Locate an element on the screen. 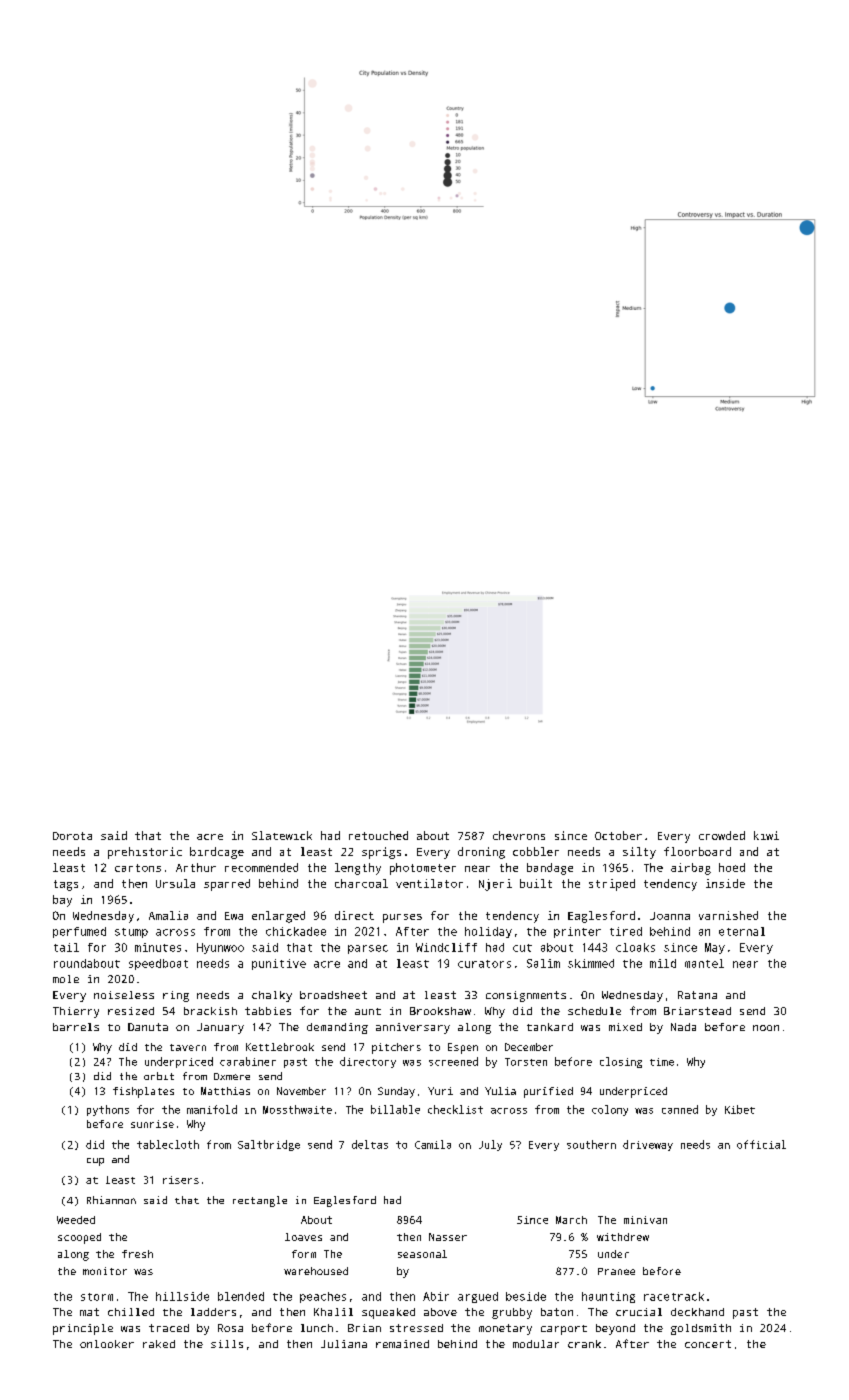  Joanna is located at coordinates (670, 916).
